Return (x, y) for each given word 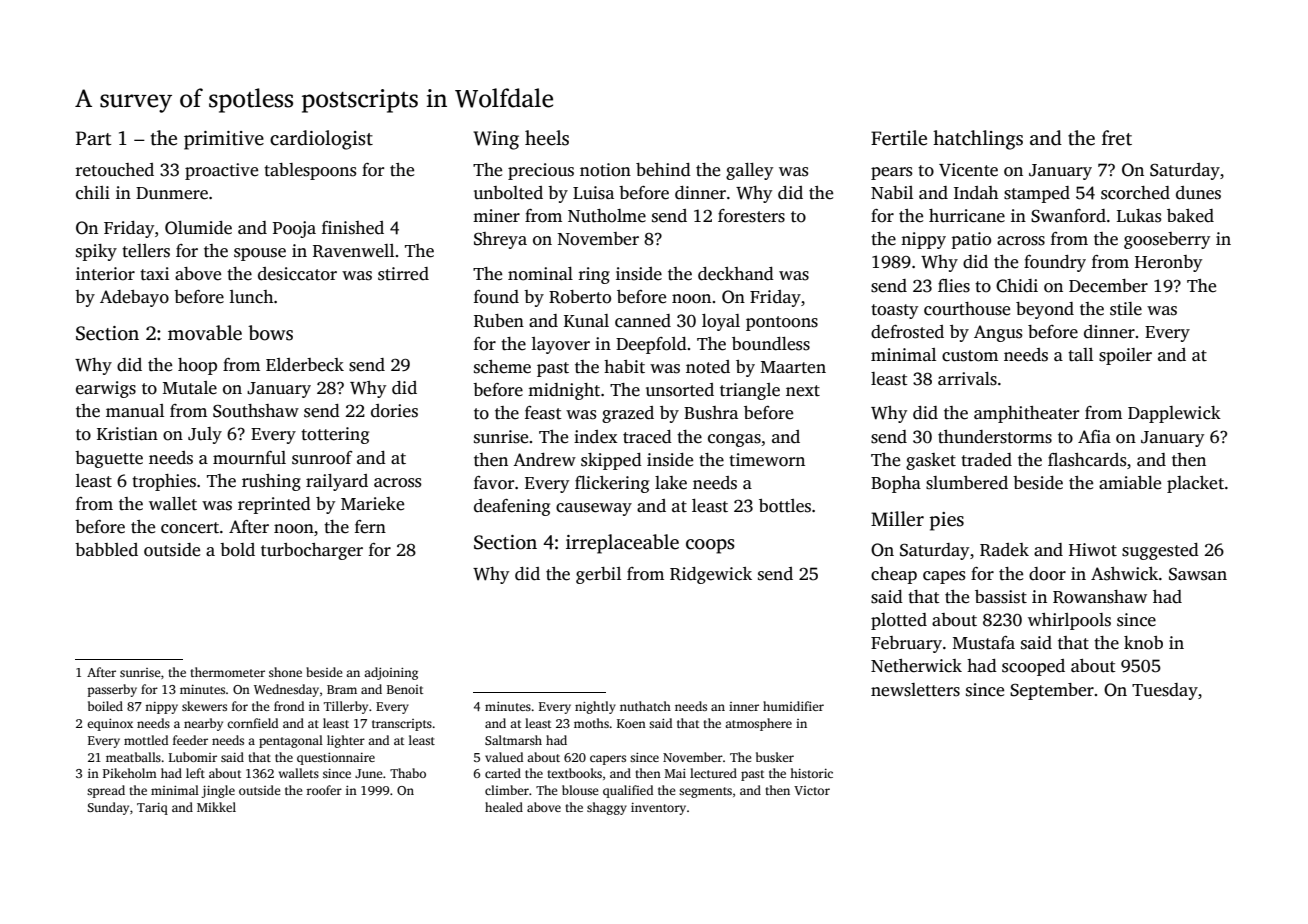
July (205, 435)
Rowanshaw (1100, 597)
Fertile (899, 138)
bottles (785, 506)
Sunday (108, 808)
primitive (224, 140)
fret (1117, 138)
